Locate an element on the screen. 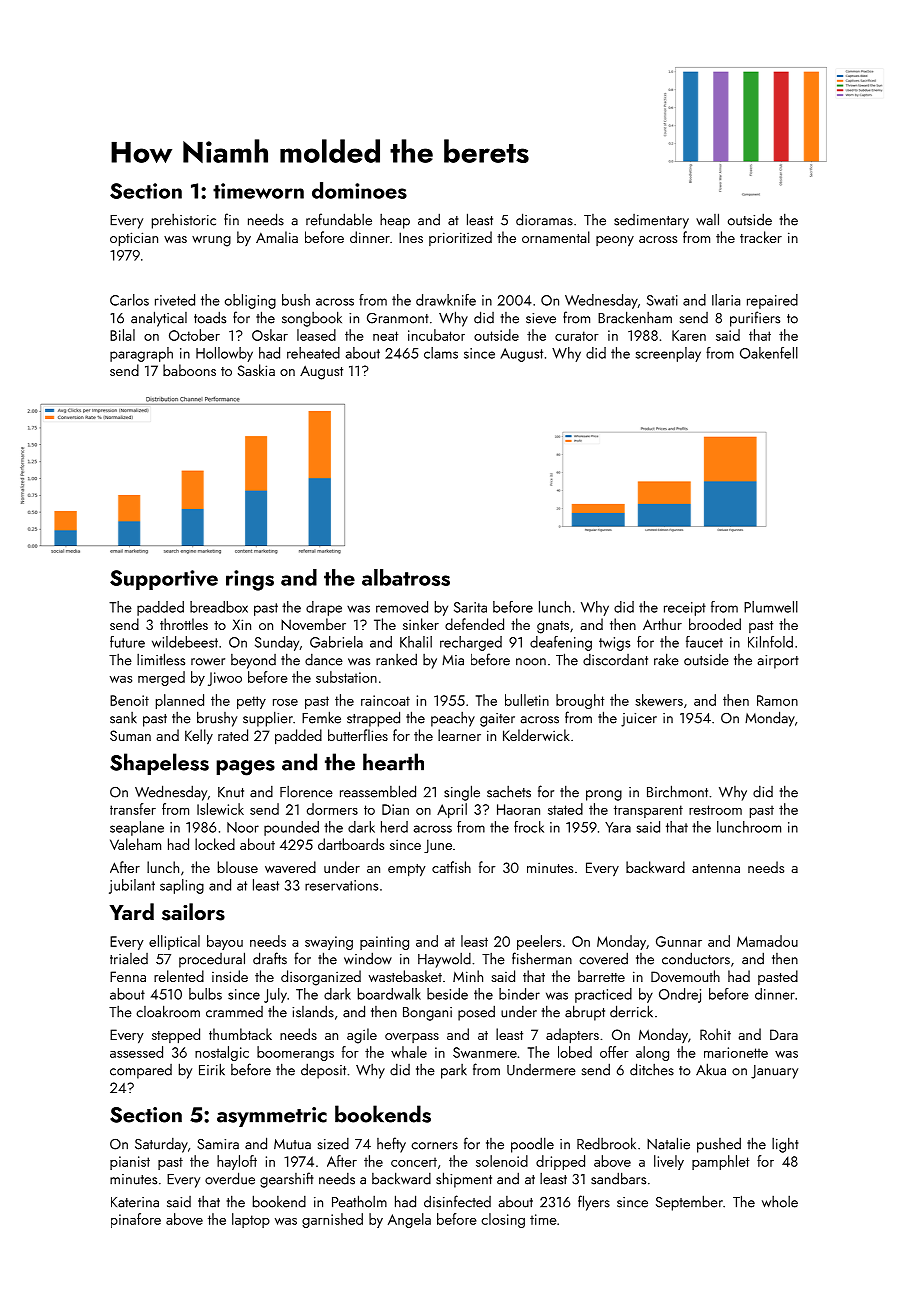  Oakenfell is located at coordinates (769, 353).
